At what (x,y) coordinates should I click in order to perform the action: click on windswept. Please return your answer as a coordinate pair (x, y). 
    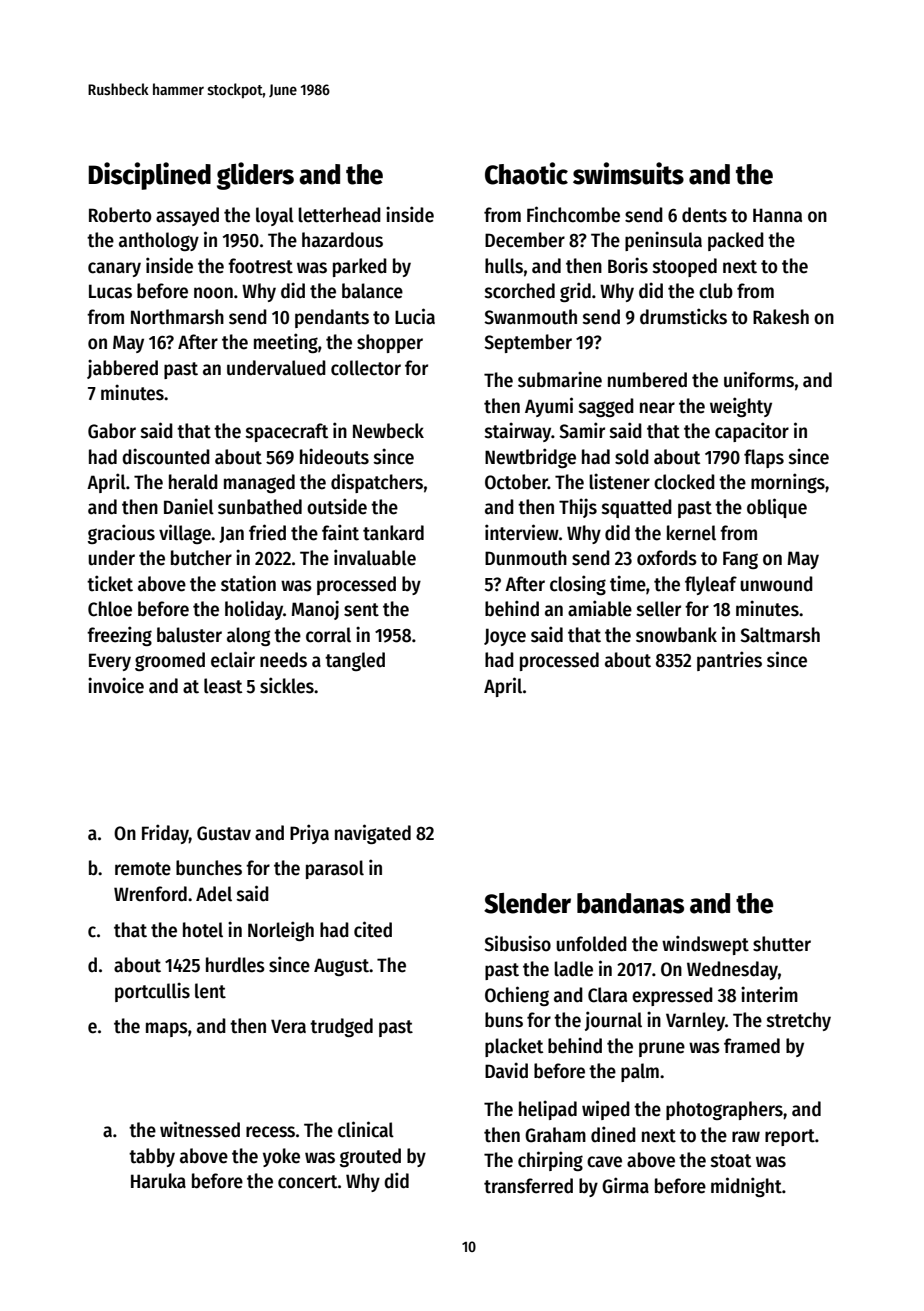
    Looking at the image, I should click on (705, 945).
